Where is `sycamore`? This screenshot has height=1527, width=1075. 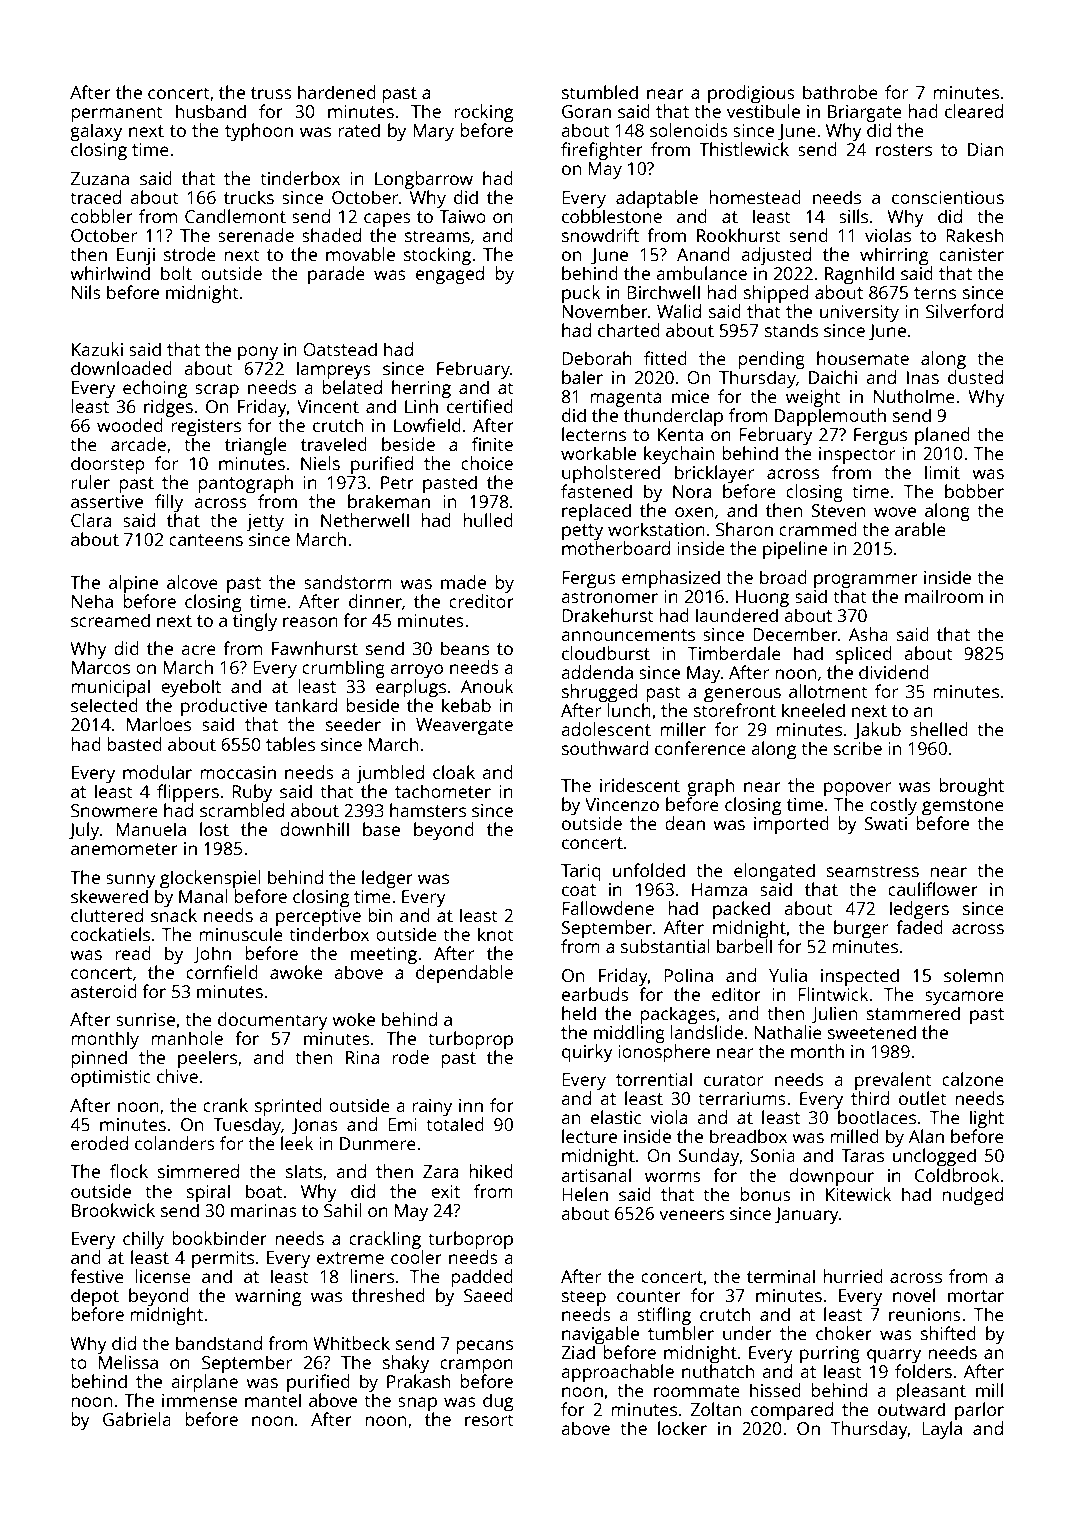
sycamore is located at coordinates (964, 998).
